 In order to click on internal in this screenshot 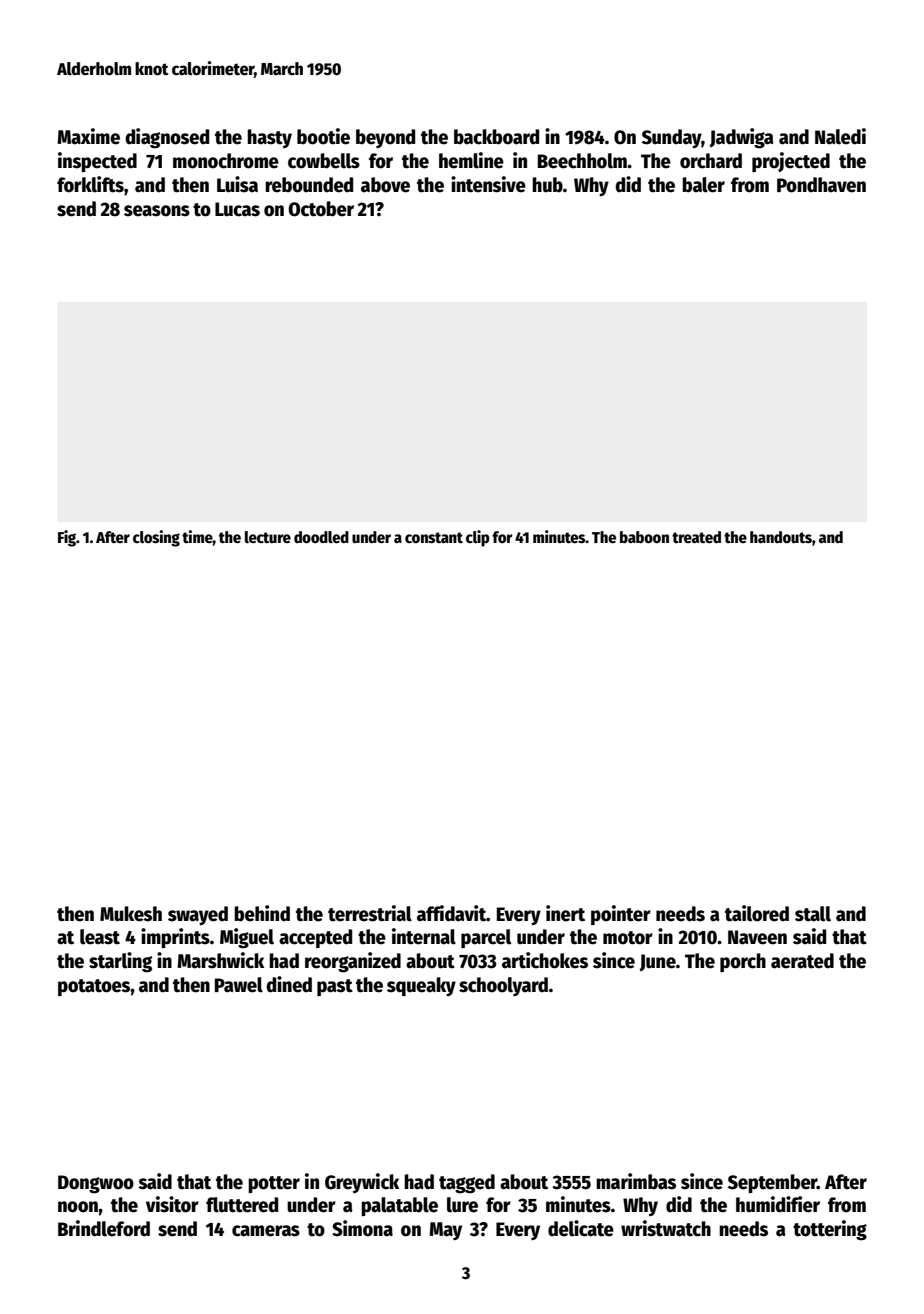, I will do `click(424, 936)`.
